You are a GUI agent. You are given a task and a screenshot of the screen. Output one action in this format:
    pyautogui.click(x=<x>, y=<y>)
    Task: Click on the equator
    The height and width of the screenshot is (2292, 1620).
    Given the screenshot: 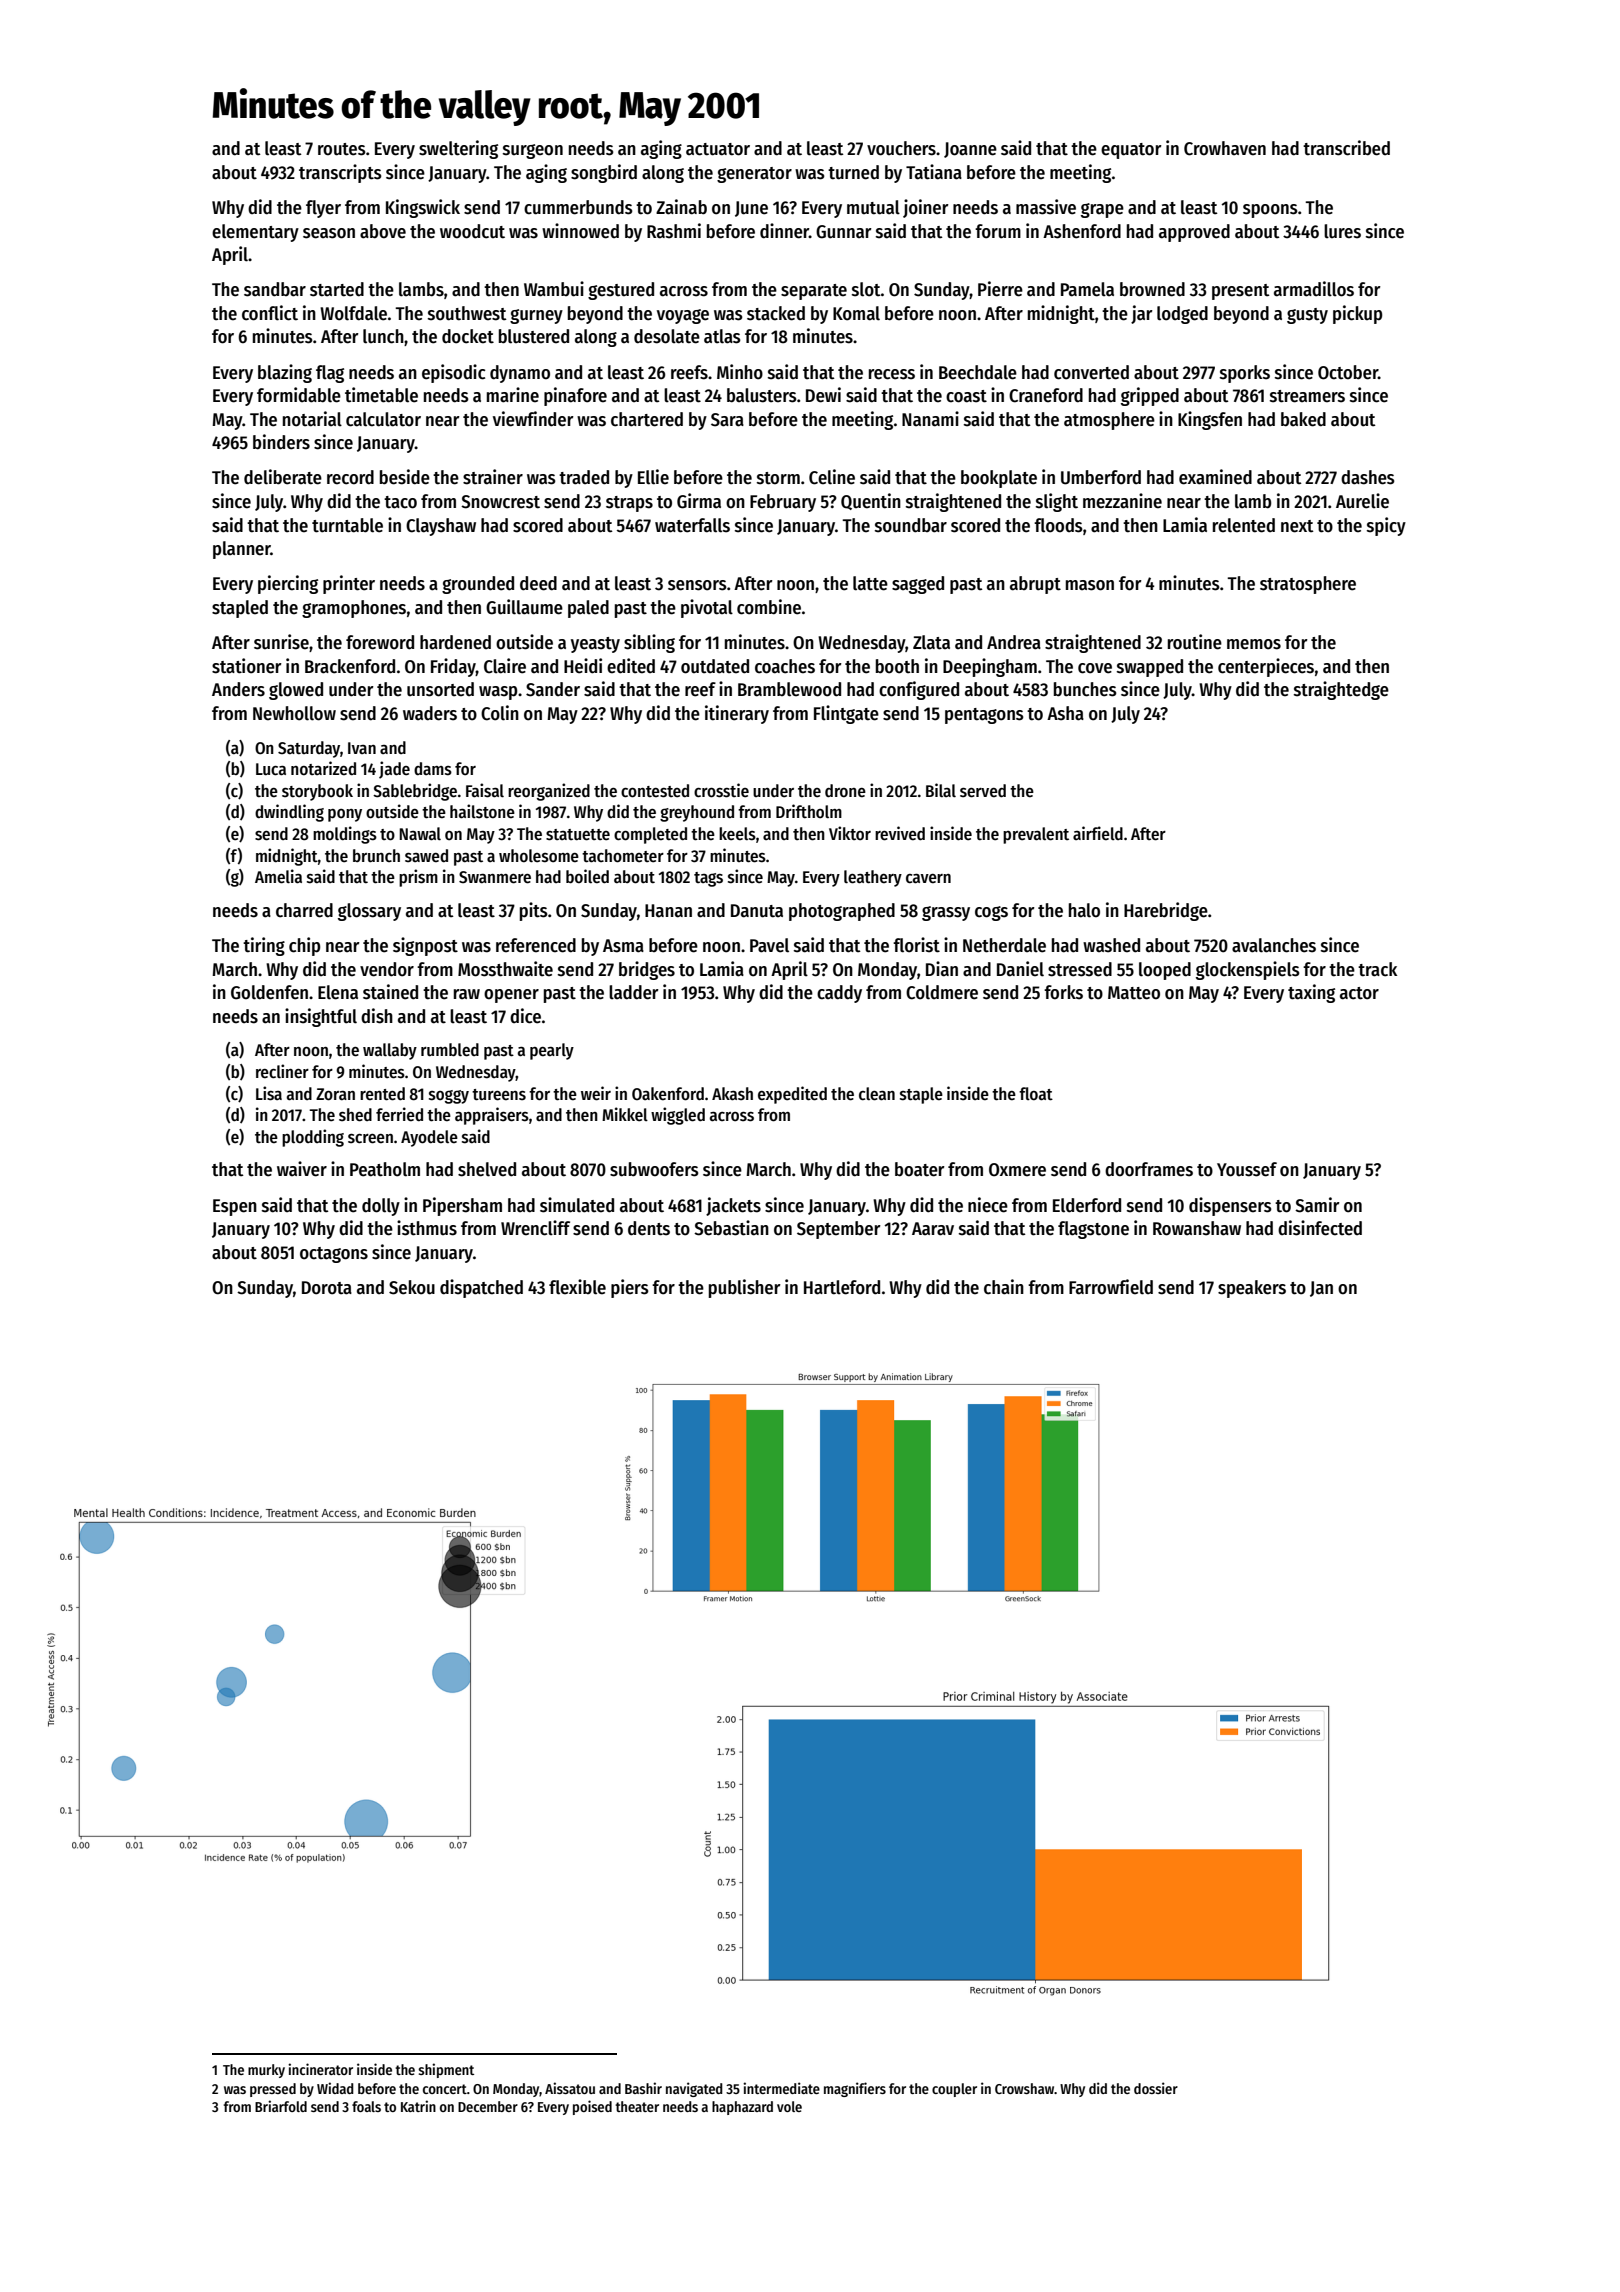 What is the action you would take?
    pyautogui.click(x=1131, y=151)
